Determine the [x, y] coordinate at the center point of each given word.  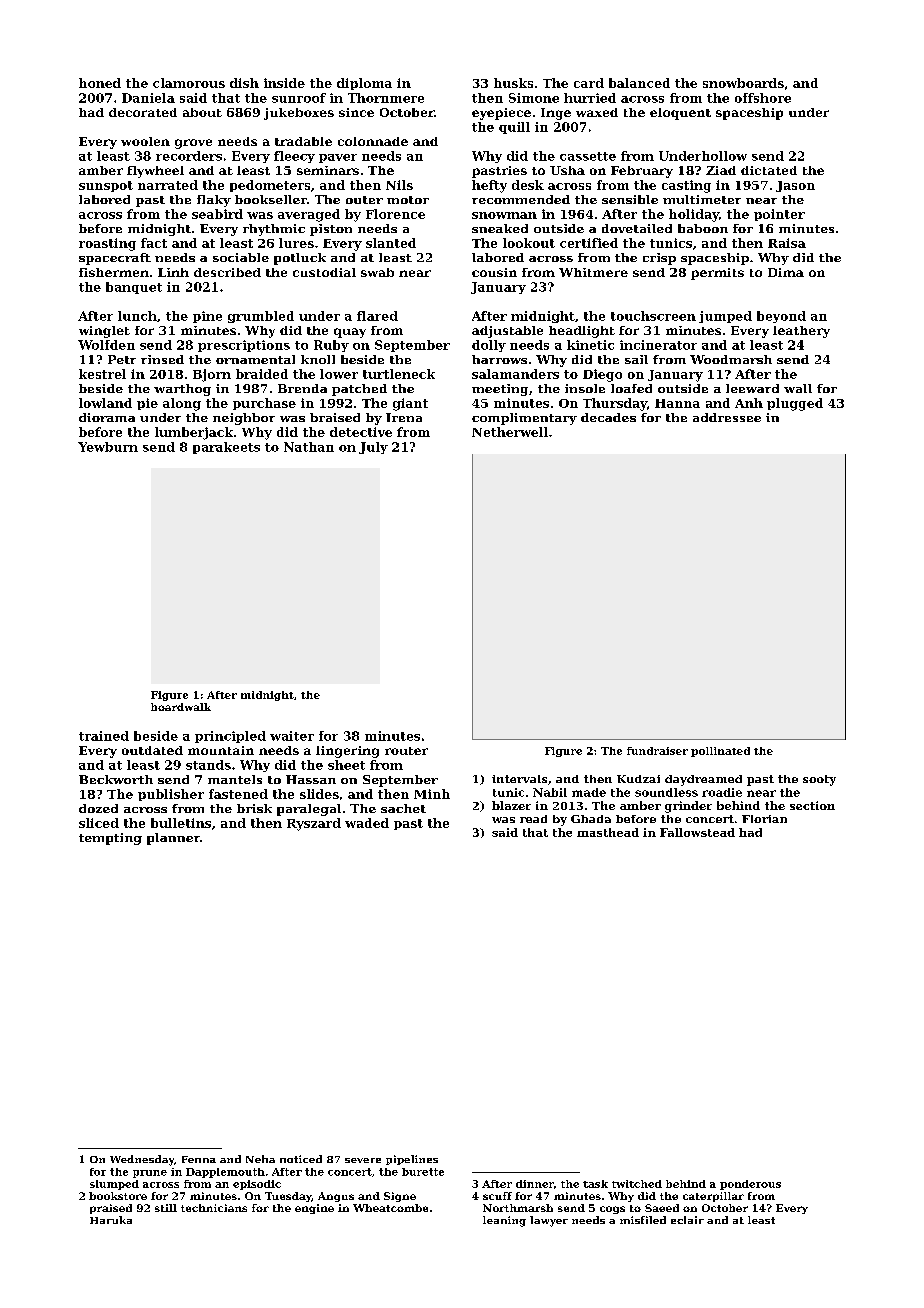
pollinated [720, 752]
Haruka [111, 1220]
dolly [489, 346]
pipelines [412, 1160]
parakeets [226, 448]
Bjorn [212, 375]
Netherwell [510, 432]
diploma [364, 84]
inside [284, 83]
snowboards [743, 83]
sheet [346, 765]
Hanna [677, 403]
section [812, 805]
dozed [98, 808]
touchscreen [653, 316]
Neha [260, 1159]
